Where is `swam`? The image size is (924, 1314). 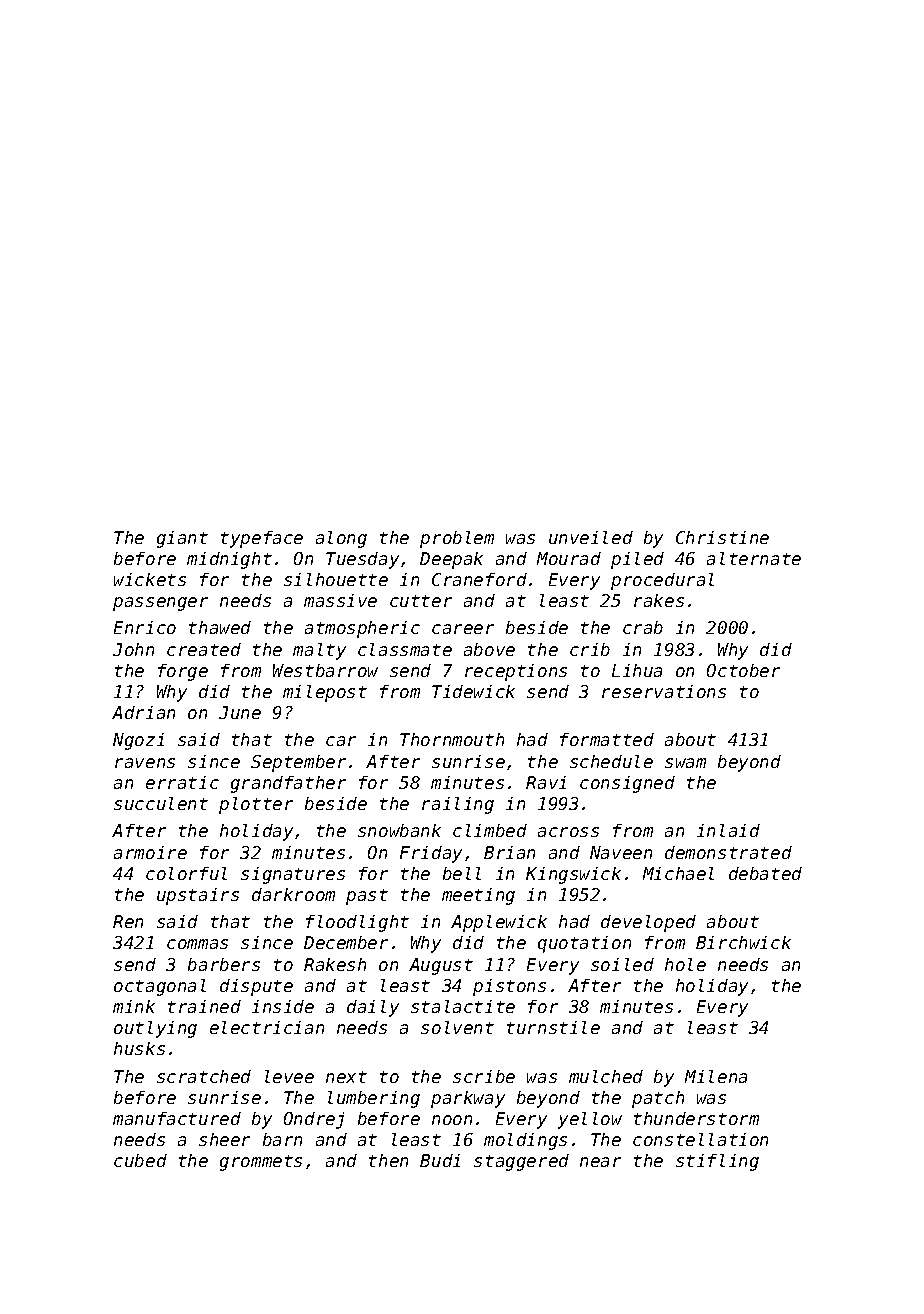
swam is located at coordinates (685, 763).
